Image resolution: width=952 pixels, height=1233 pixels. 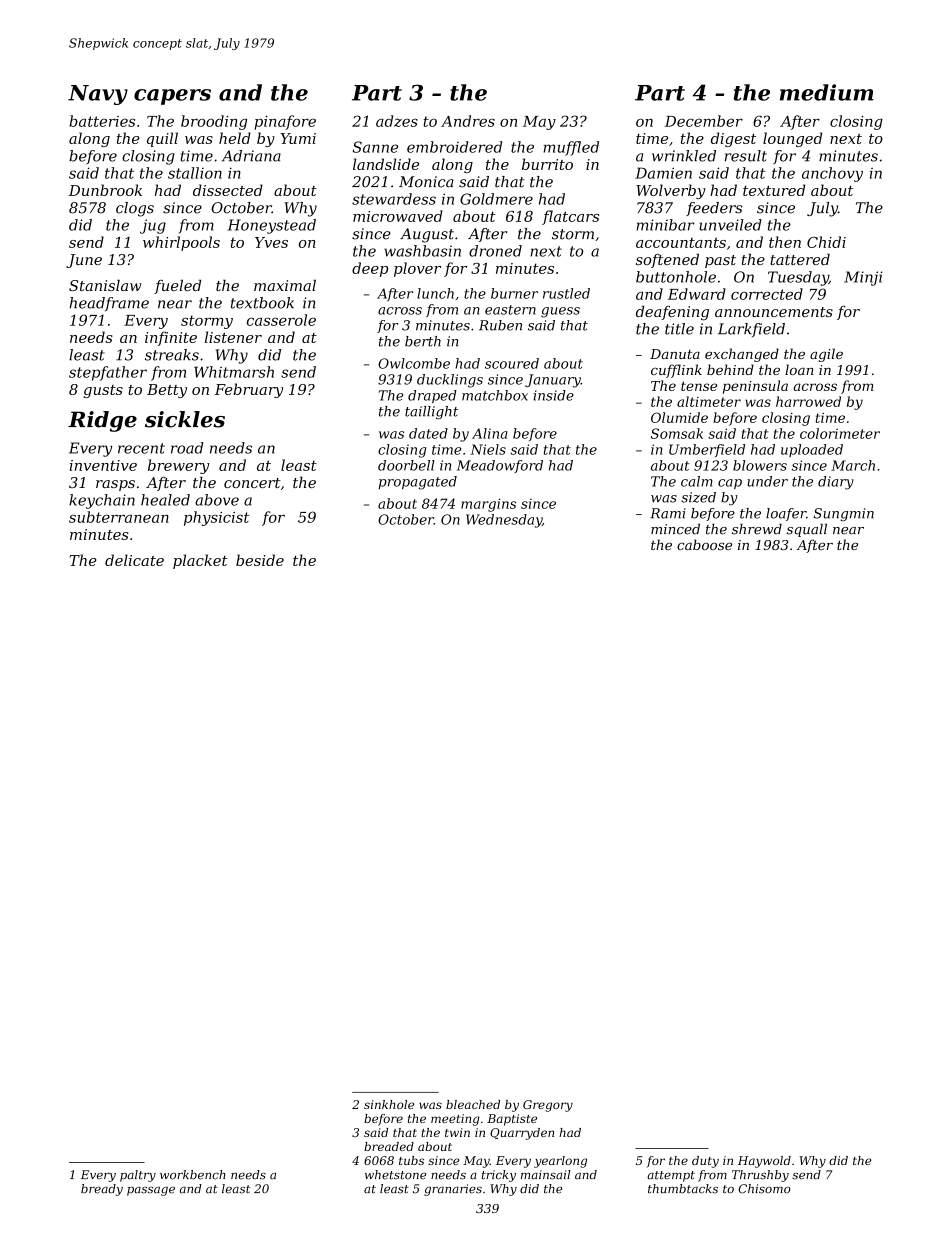 What do you see at coordinates (764, 1189) in the page?
I see `Chisomo` at bounding box center [764, 1189].
